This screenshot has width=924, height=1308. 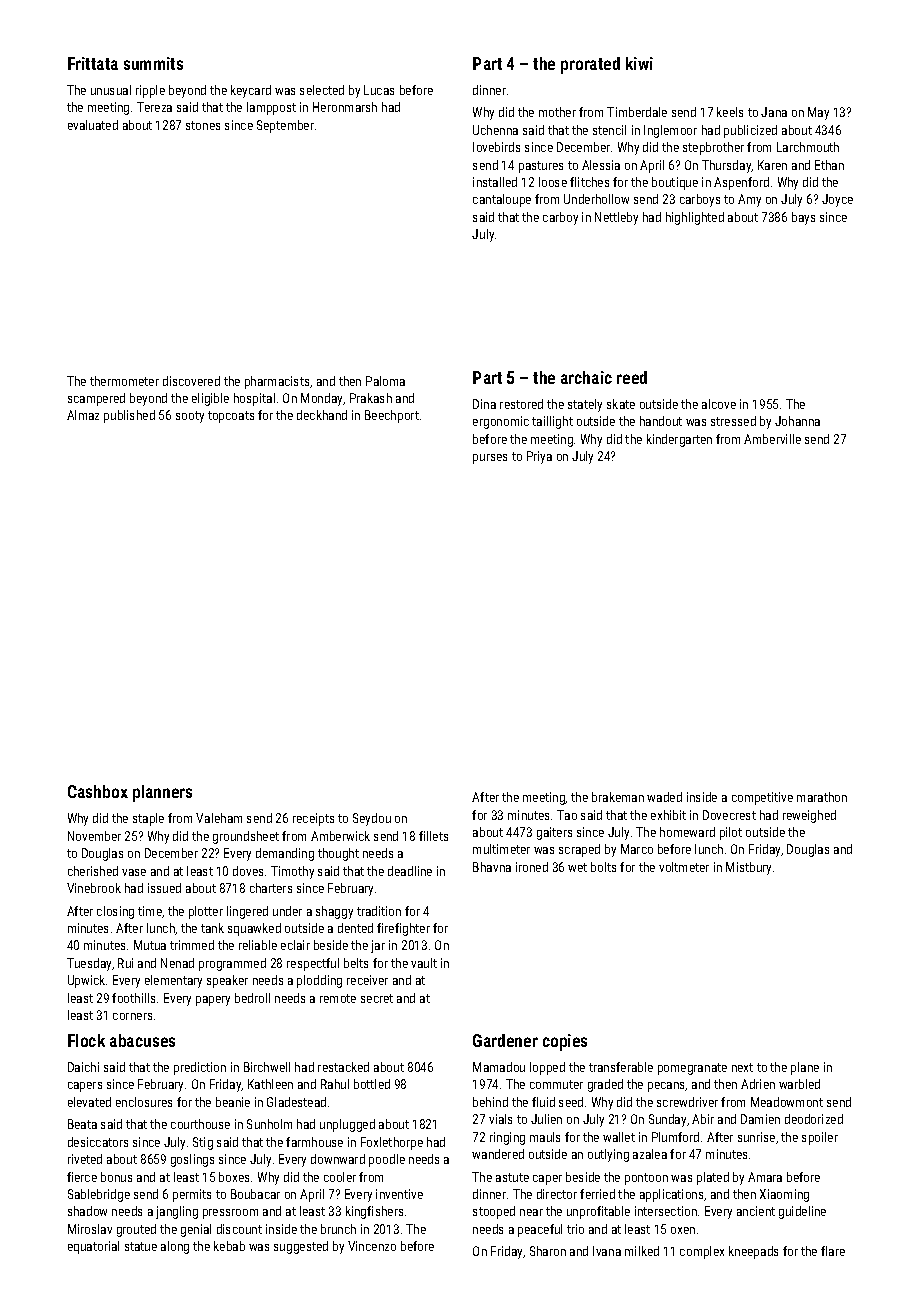 I want to click on archaic, so click(x=586, y=377).
